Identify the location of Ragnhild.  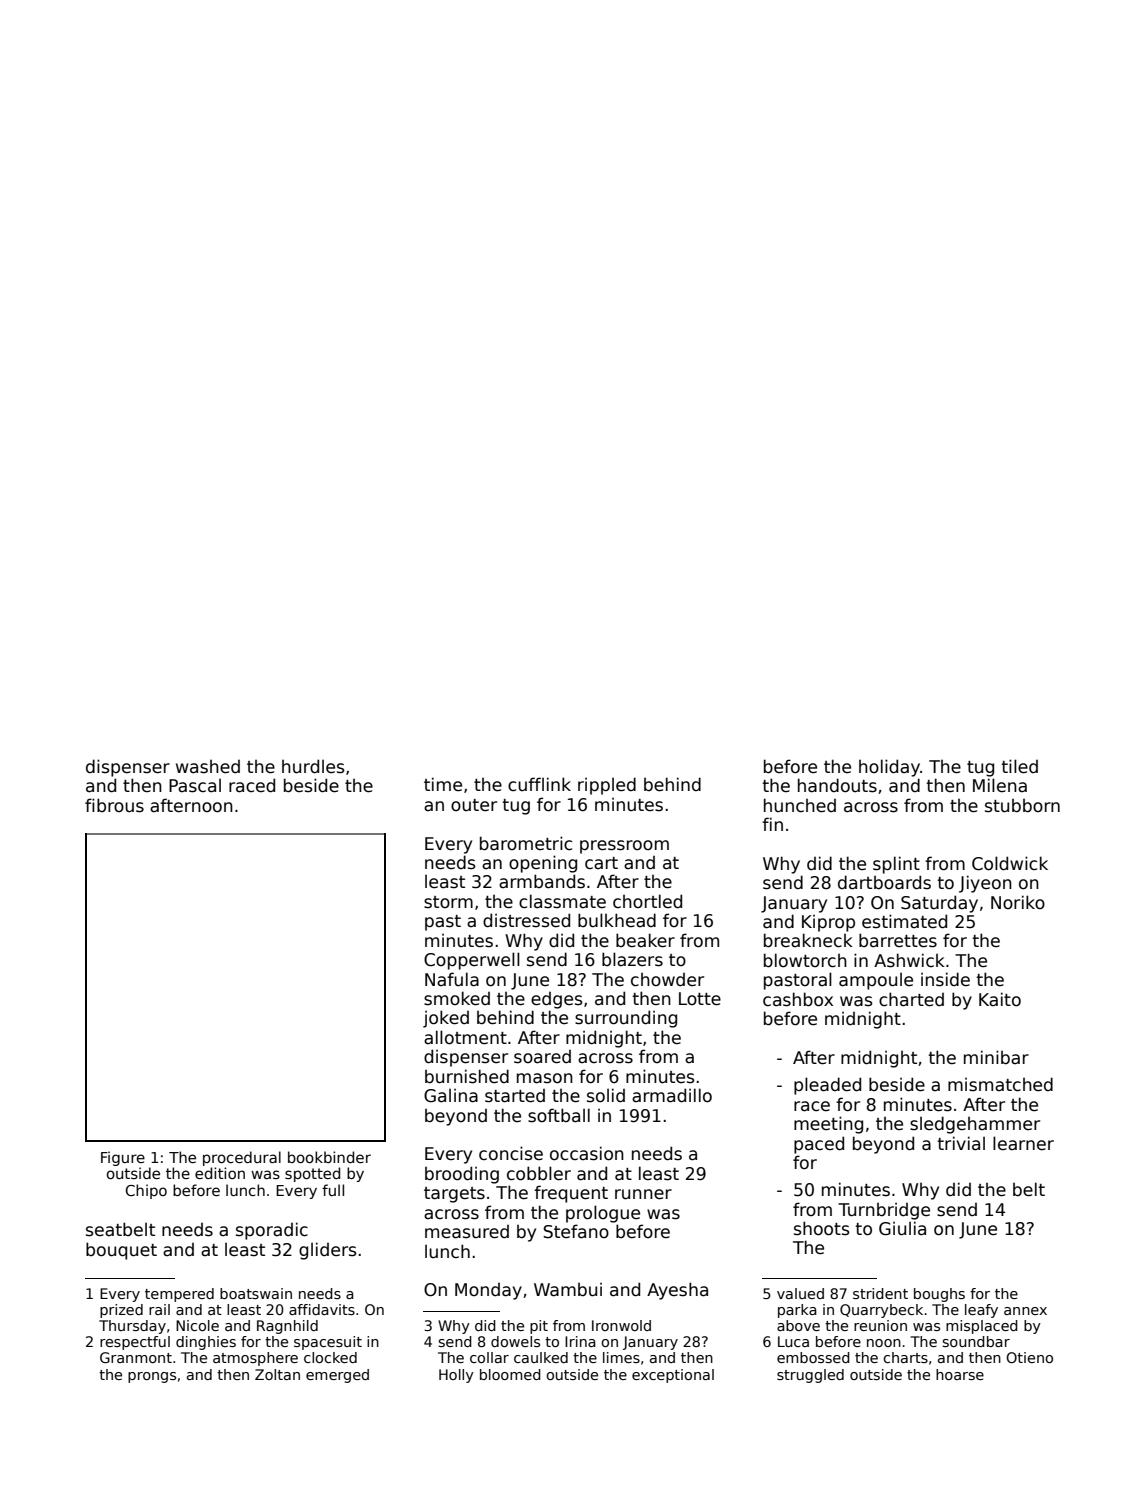
(287, 1327).
